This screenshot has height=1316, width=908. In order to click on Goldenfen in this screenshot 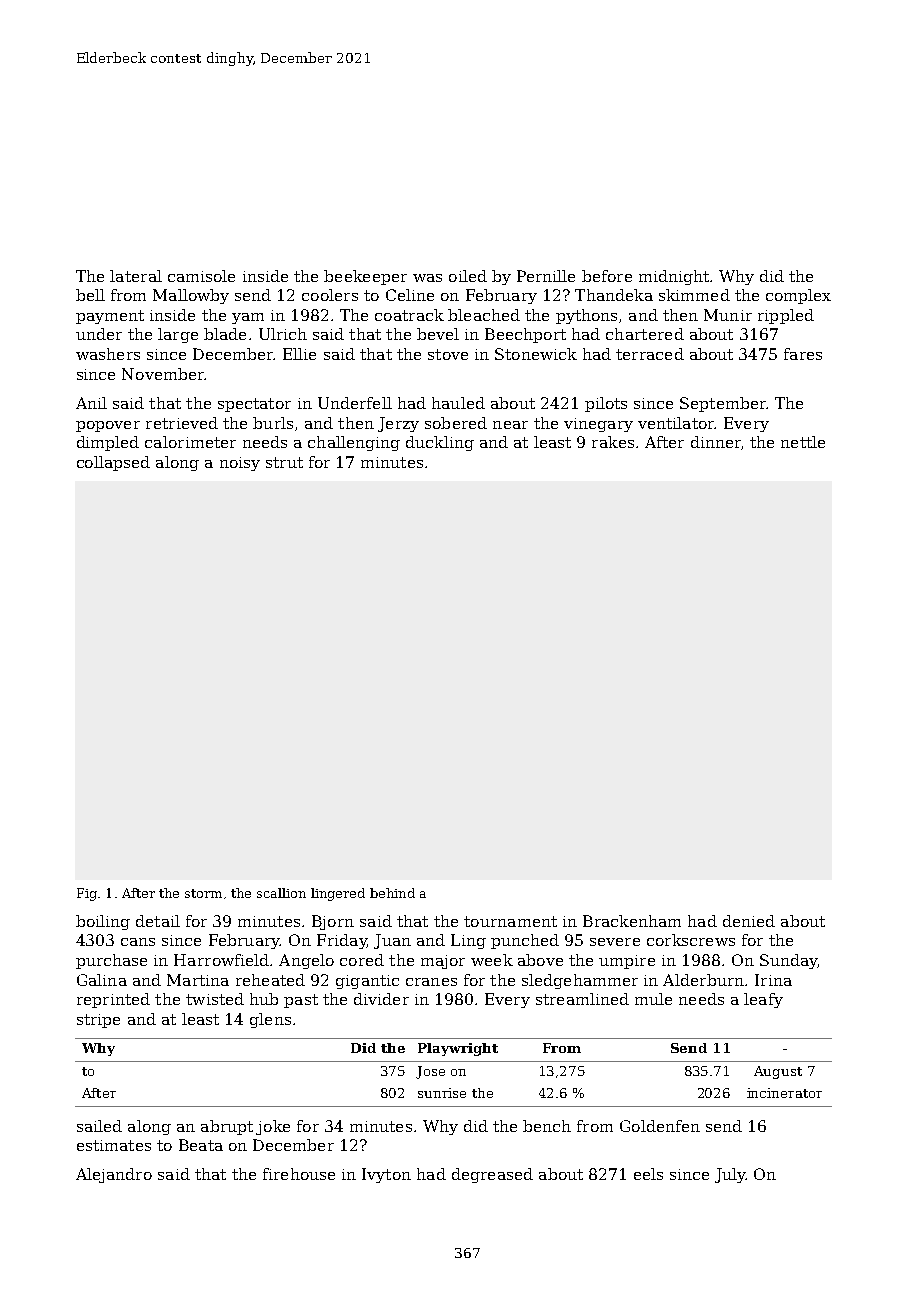, I will do `click(660, 1126)`.
